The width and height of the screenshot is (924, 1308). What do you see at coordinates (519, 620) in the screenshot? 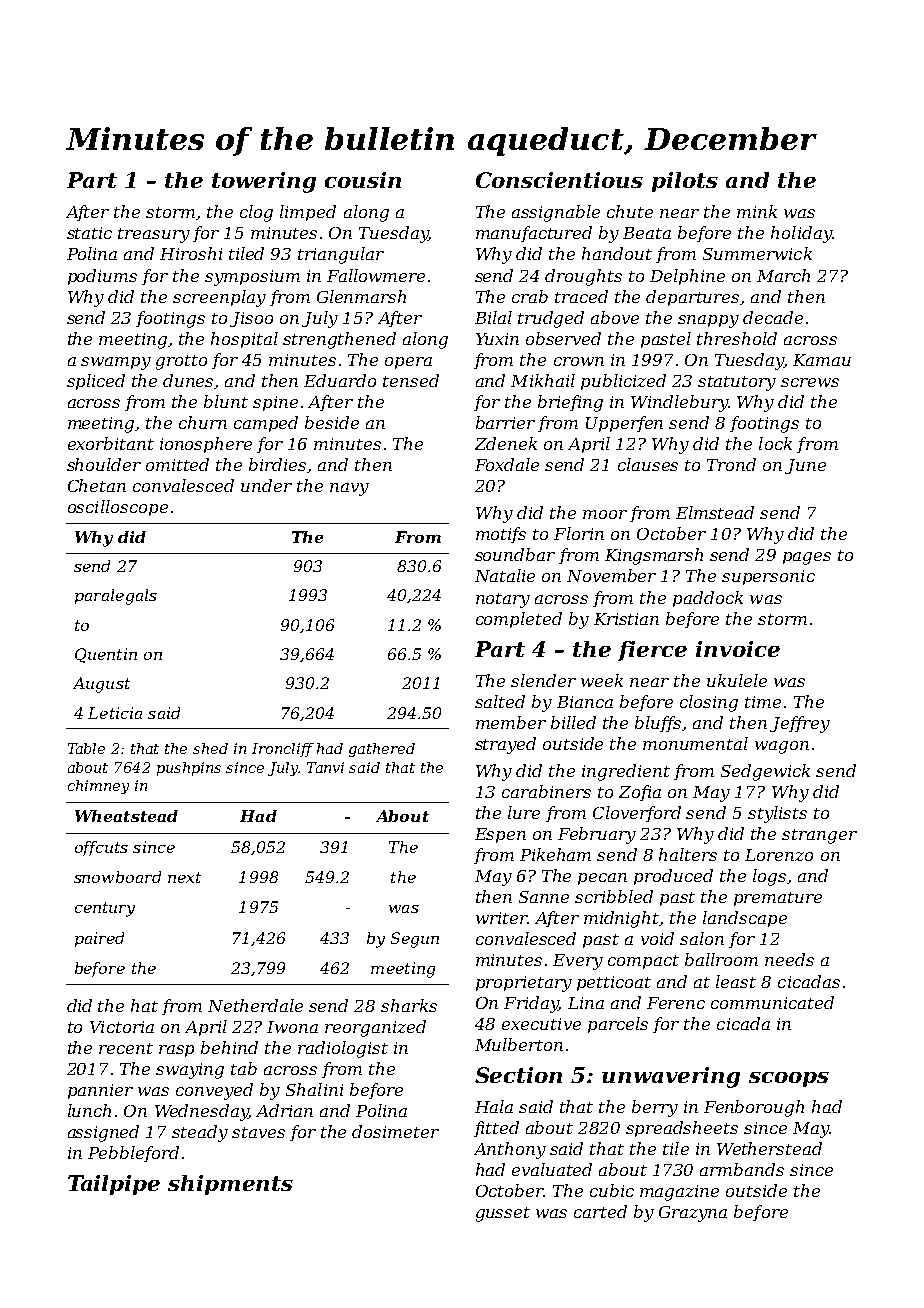
I see `completed` at bounding box center [519, 620].
